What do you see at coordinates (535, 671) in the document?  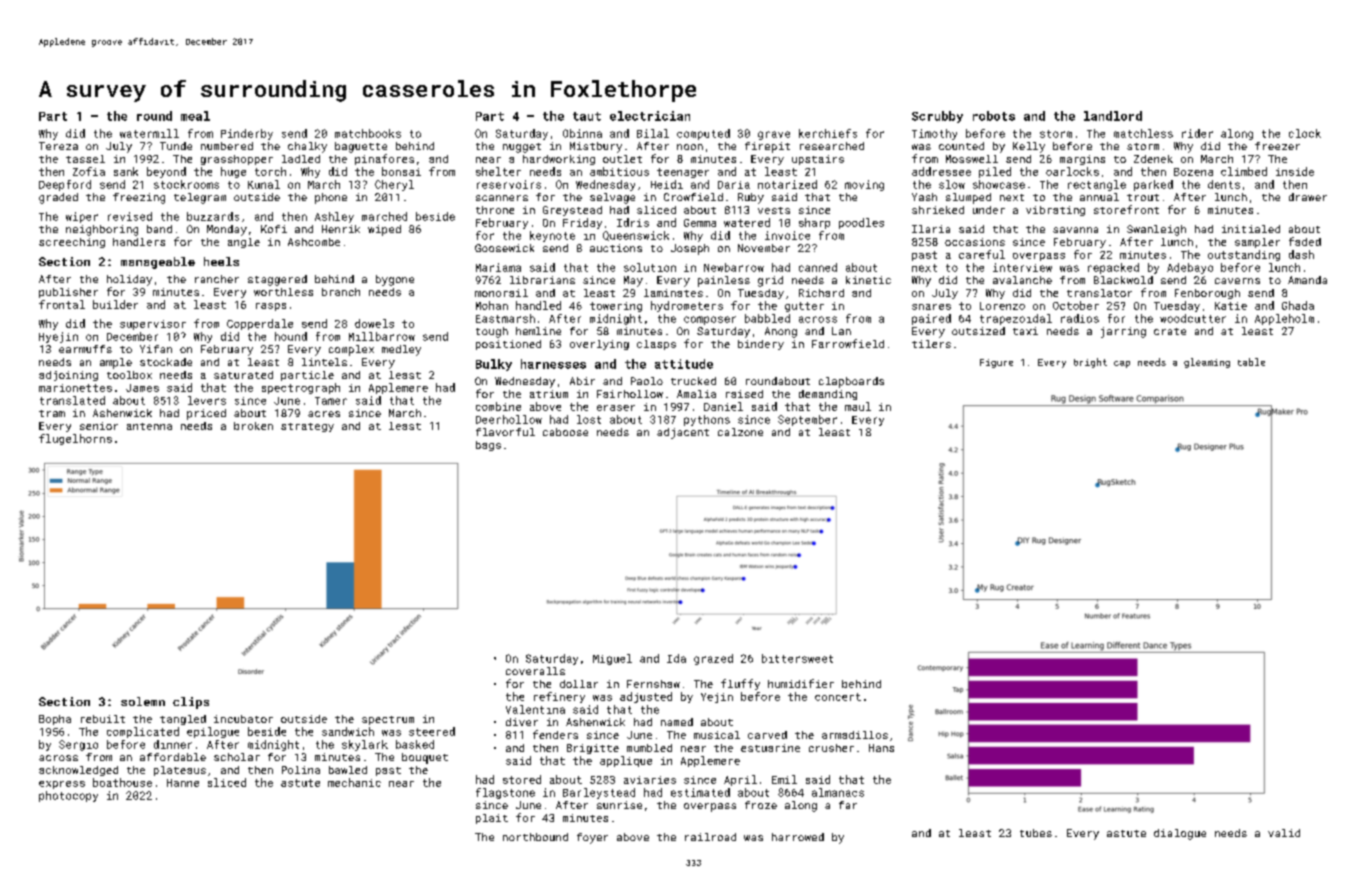 I see `coveralls` at bounding box center [535, 671].
